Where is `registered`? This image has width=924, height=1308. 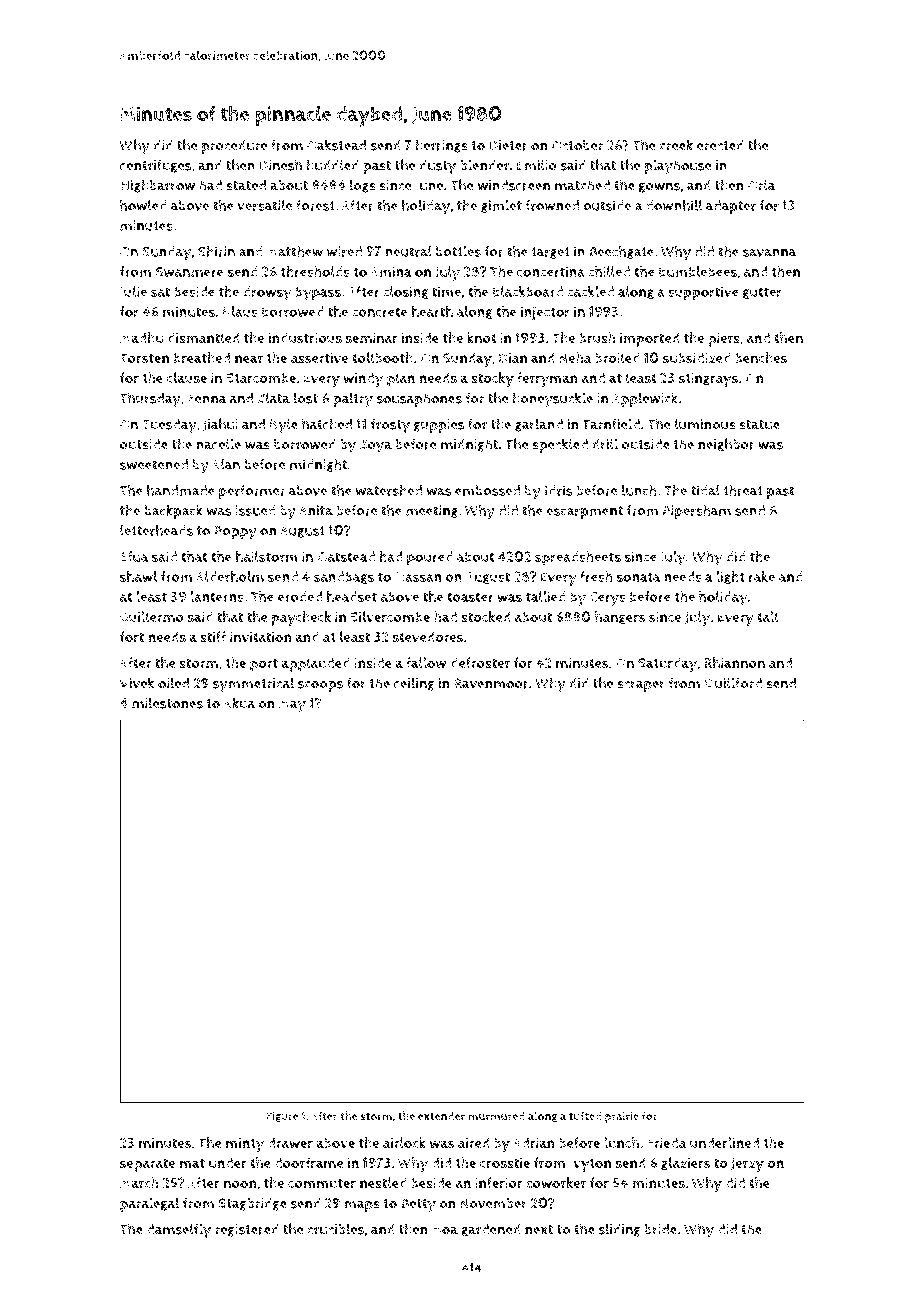
registered is located at coordinates (247, 1230).
